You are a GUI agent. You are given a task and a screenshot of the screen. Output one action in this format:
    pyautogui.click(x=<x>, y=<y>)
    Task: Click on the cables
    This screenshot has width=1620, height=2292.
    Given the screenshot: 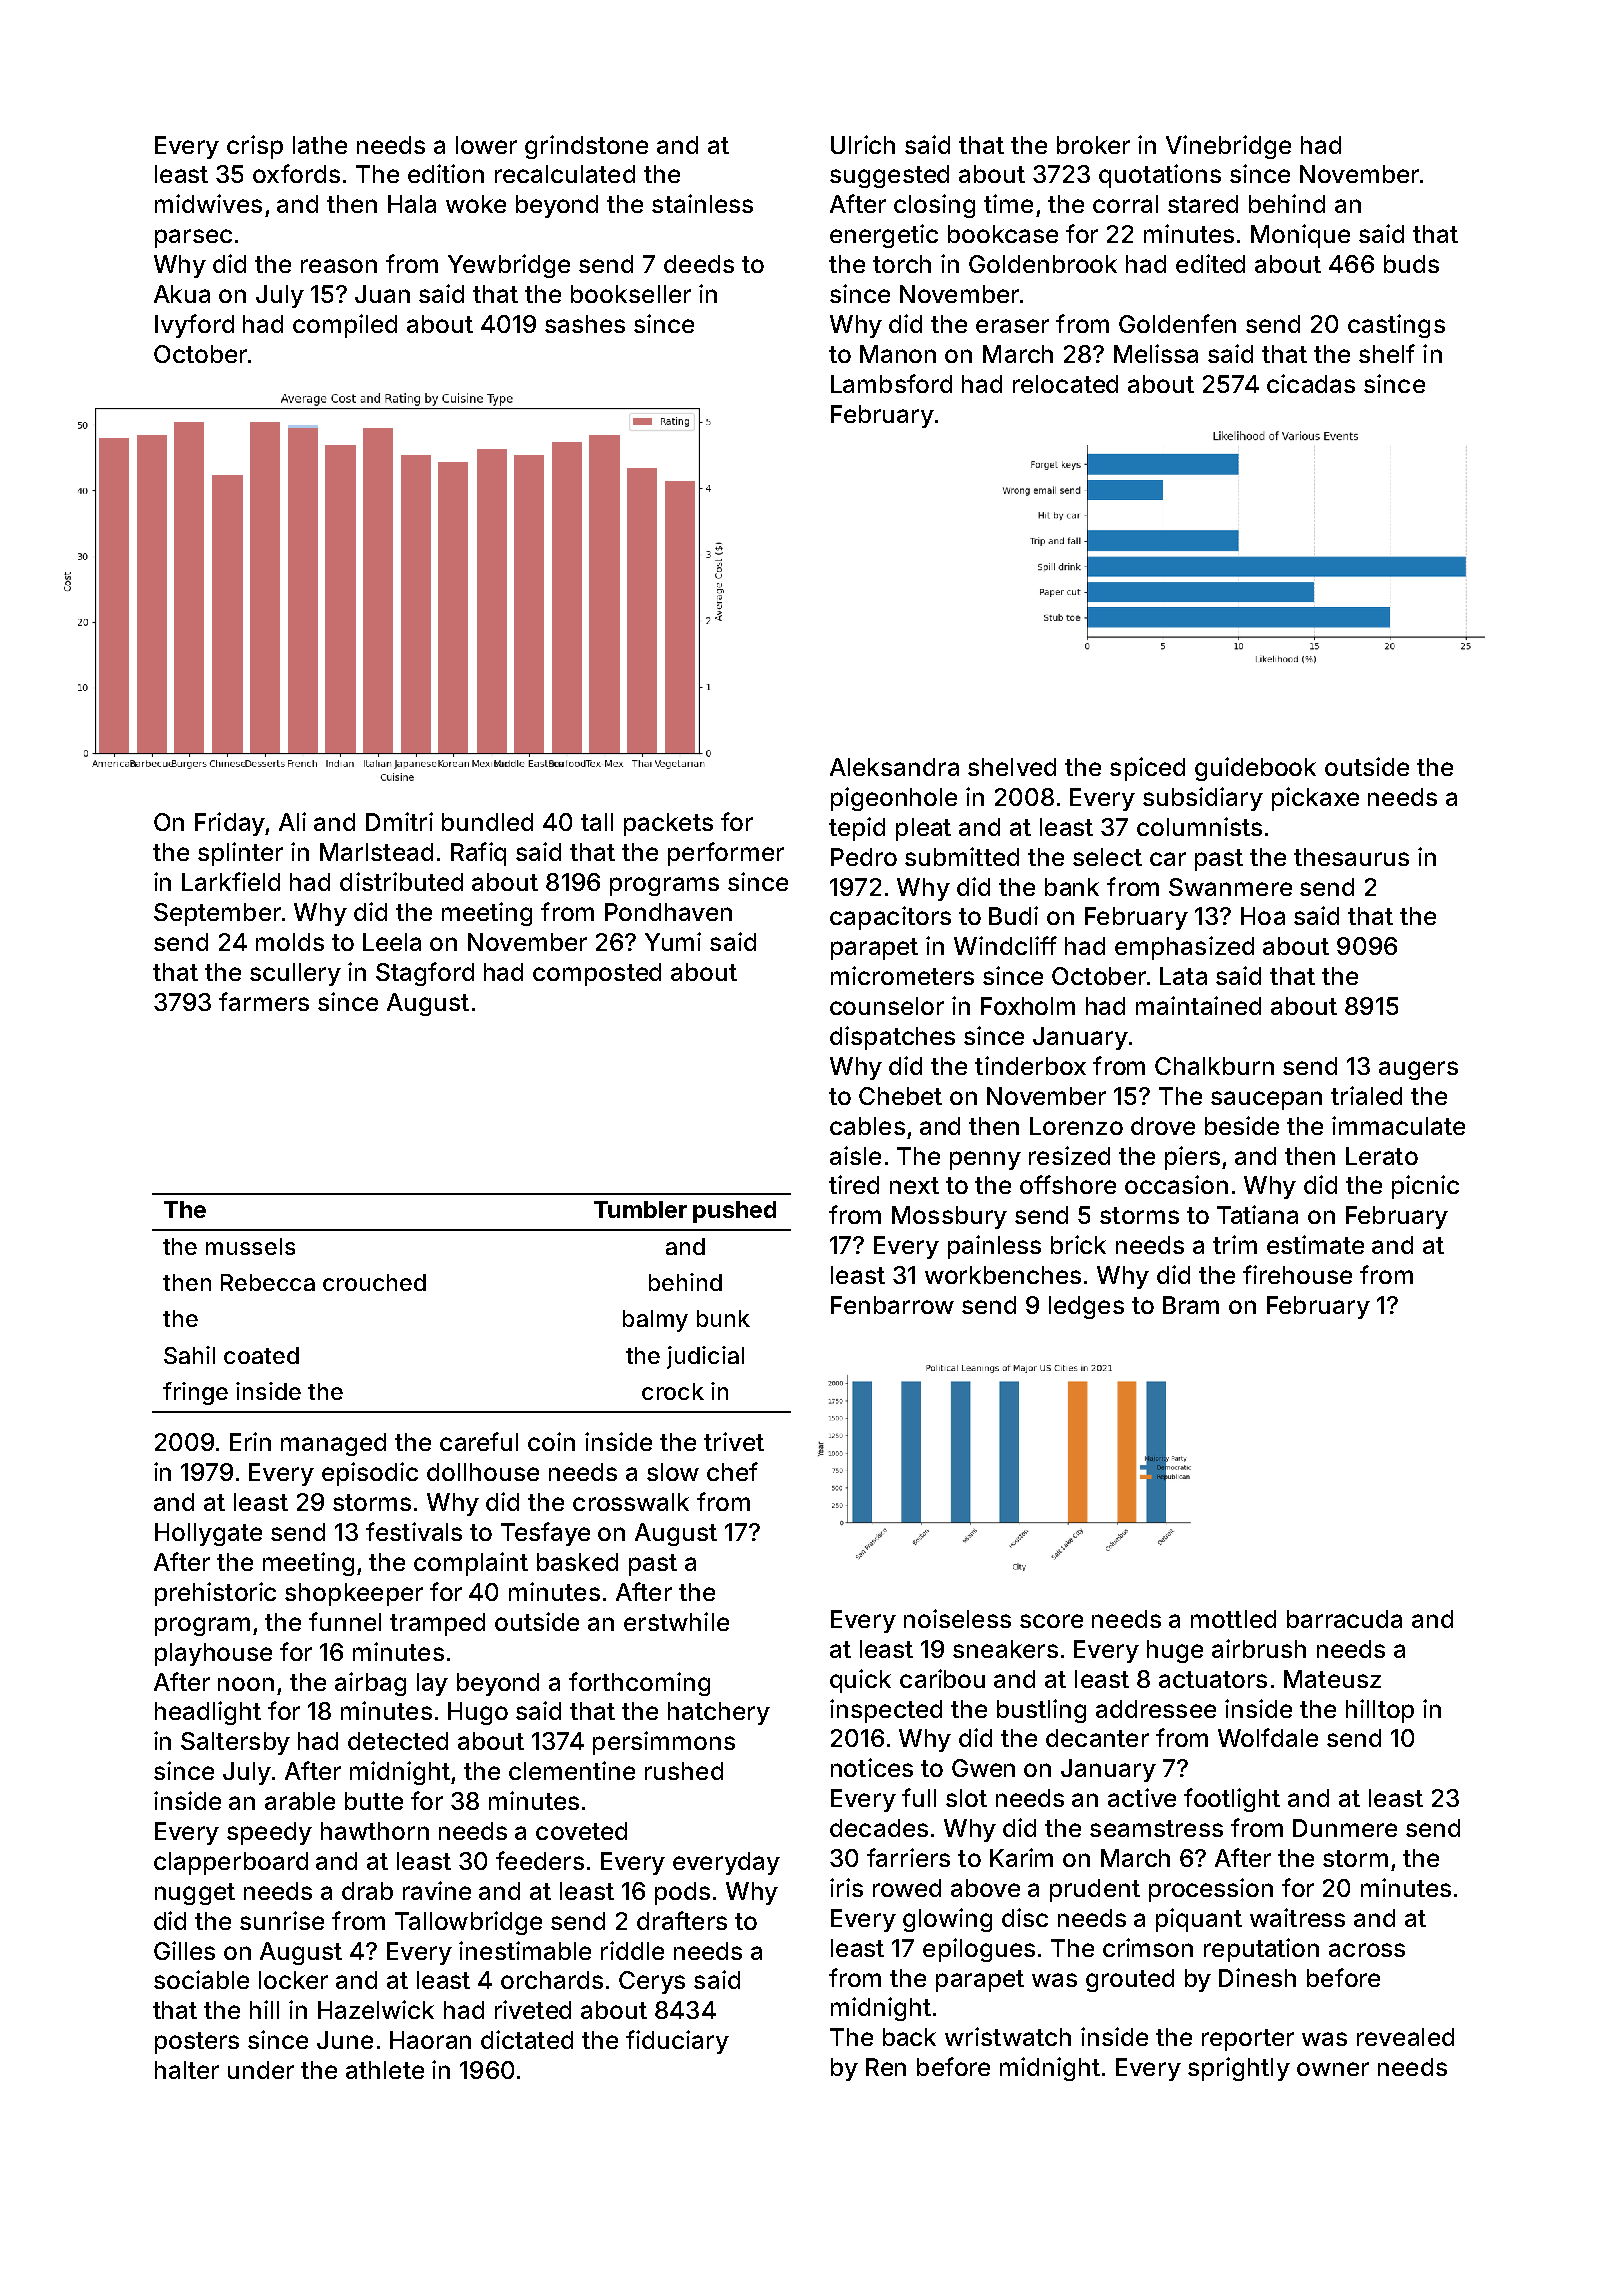 What is the action you would take?
    pyautogui.click(x=867, y=1126)
